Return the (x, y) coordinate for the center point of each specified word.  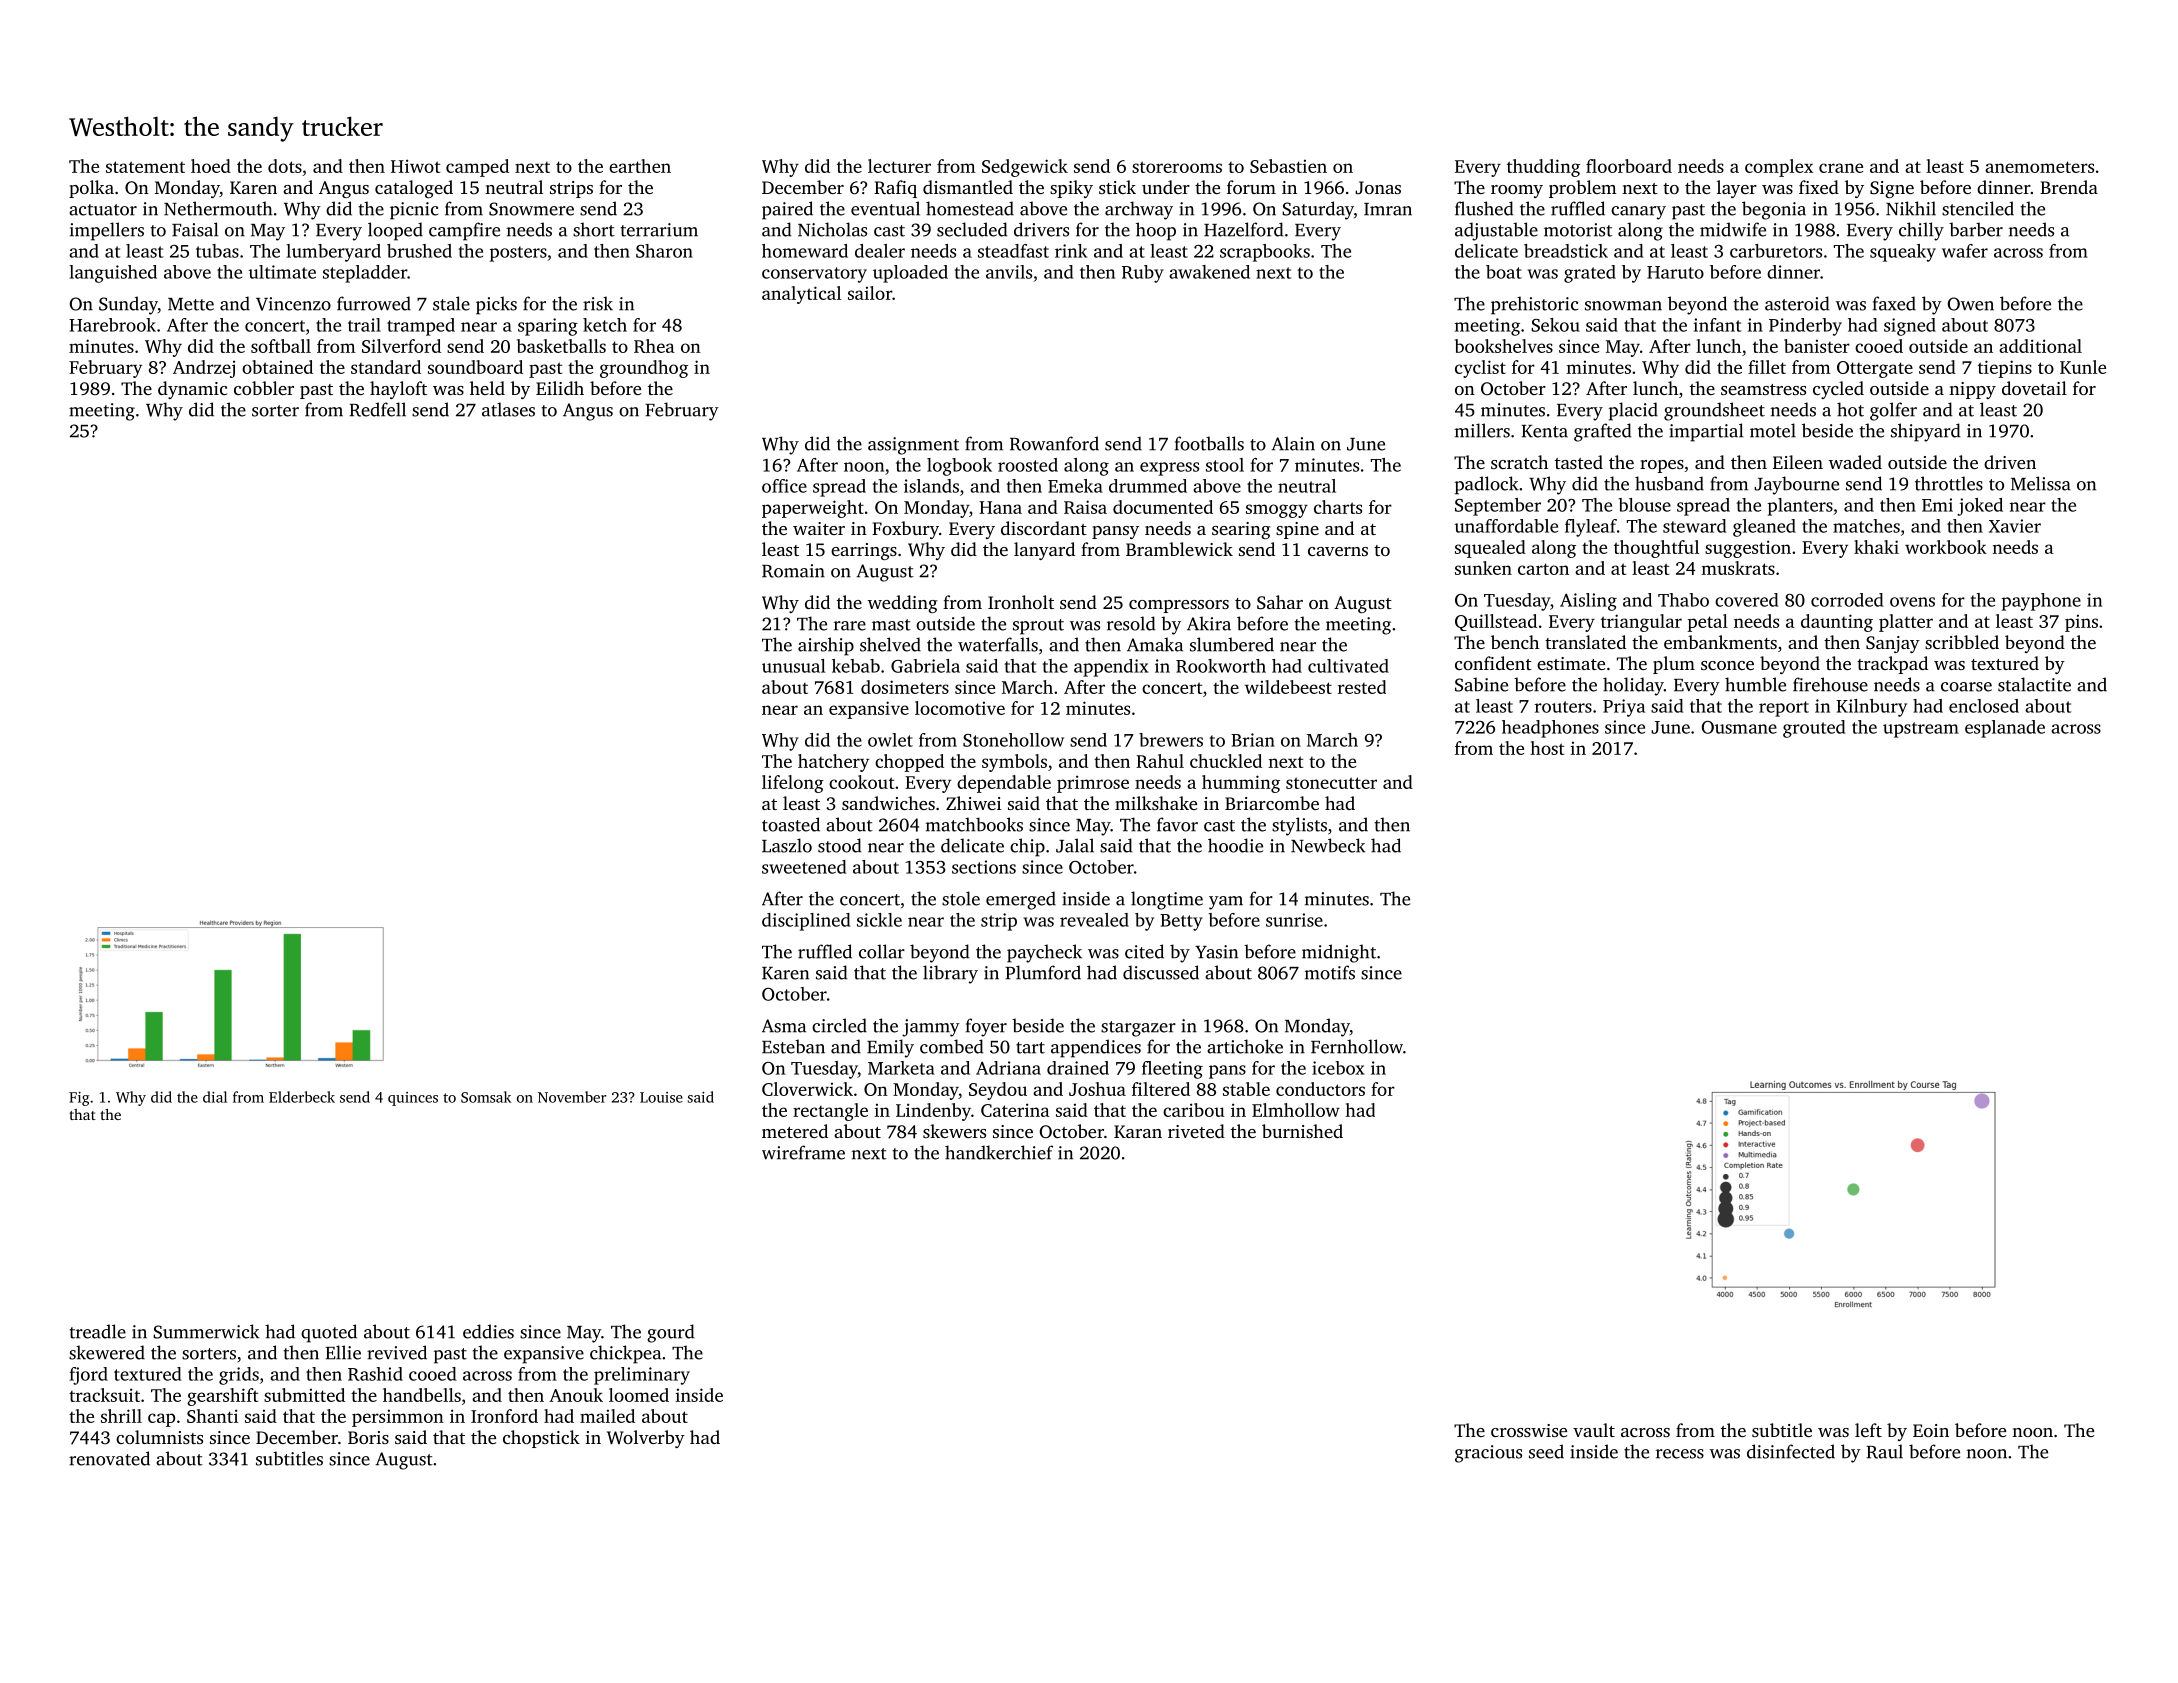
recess (1680, 1454)
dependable (1004, 784)
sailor (870, 293)
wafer (1965, 251)
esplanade (2005, 729)
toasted (791, 824)
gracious (1488, 1454)
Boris (368, 1437)
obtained (277, 367)
